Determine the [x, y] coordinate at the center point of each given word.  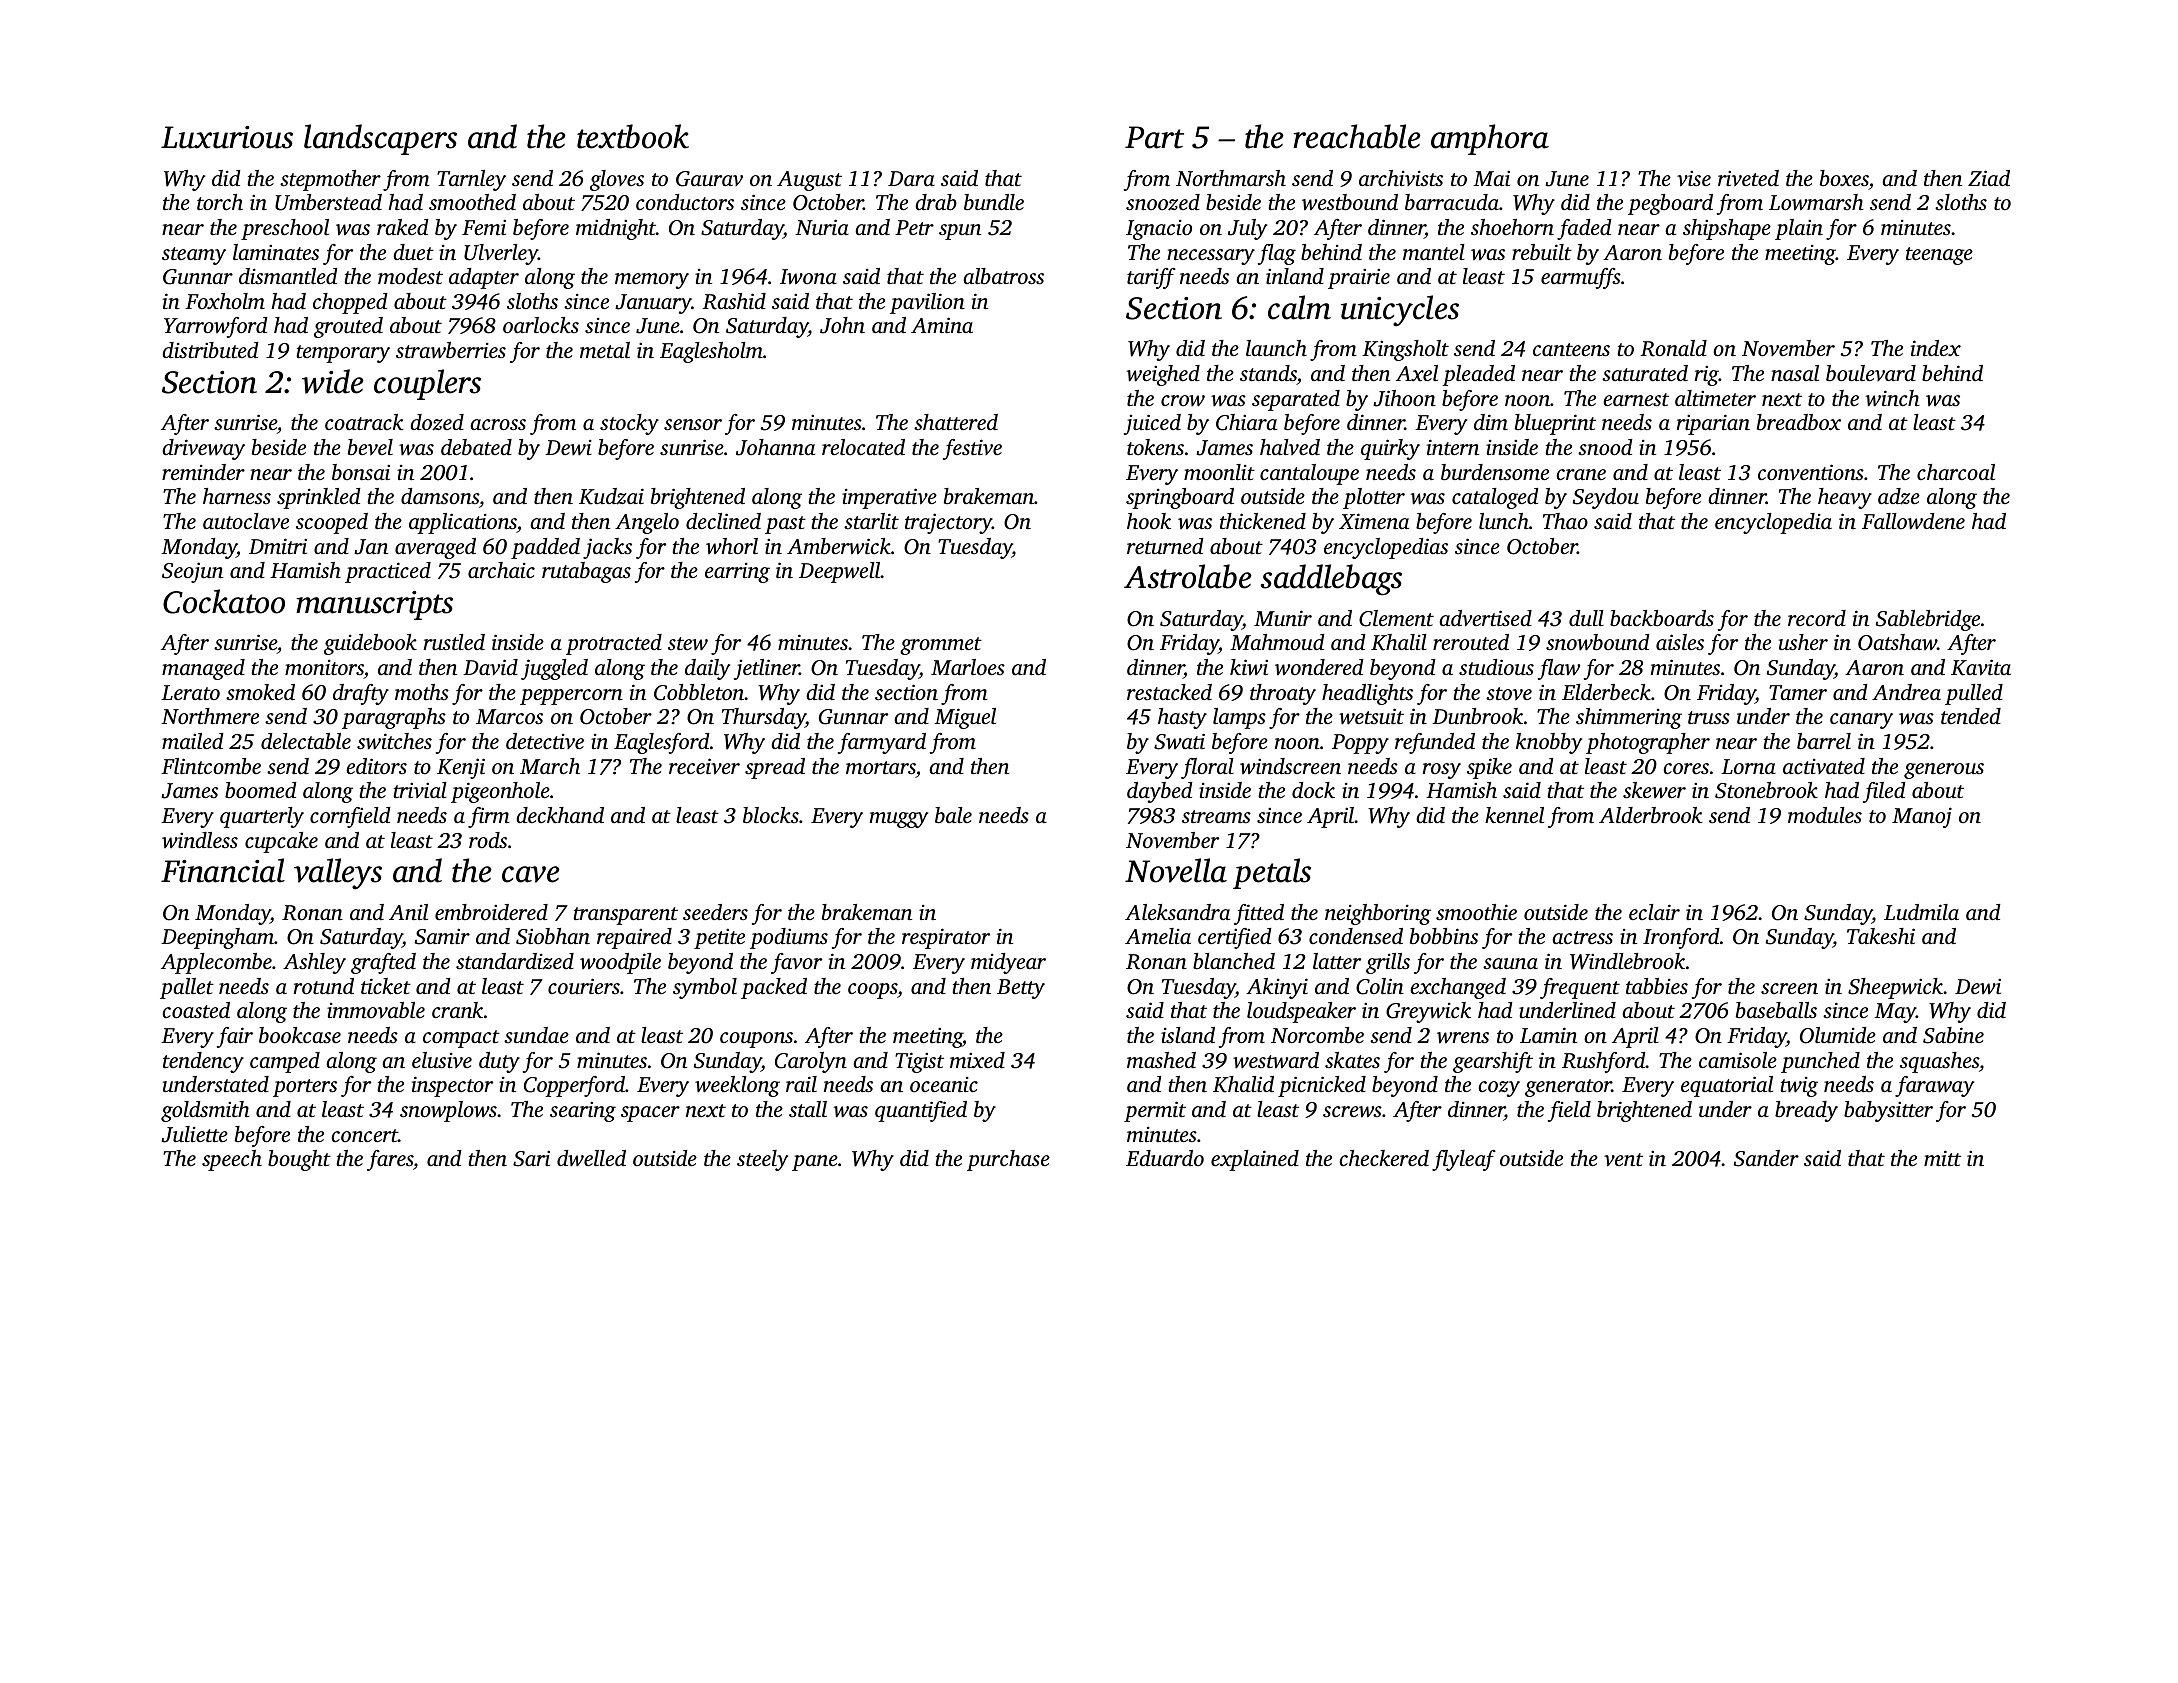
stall [808, 1109]
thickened [1263, 521]
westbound [1350, 202]
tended [1971, 716]
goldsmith [205, 1111]
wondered [1319, 667]
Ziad [1989, 178]
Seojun [192, 572]
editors [376, 766]
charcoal [1956, 472]
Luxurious [227, 137]
